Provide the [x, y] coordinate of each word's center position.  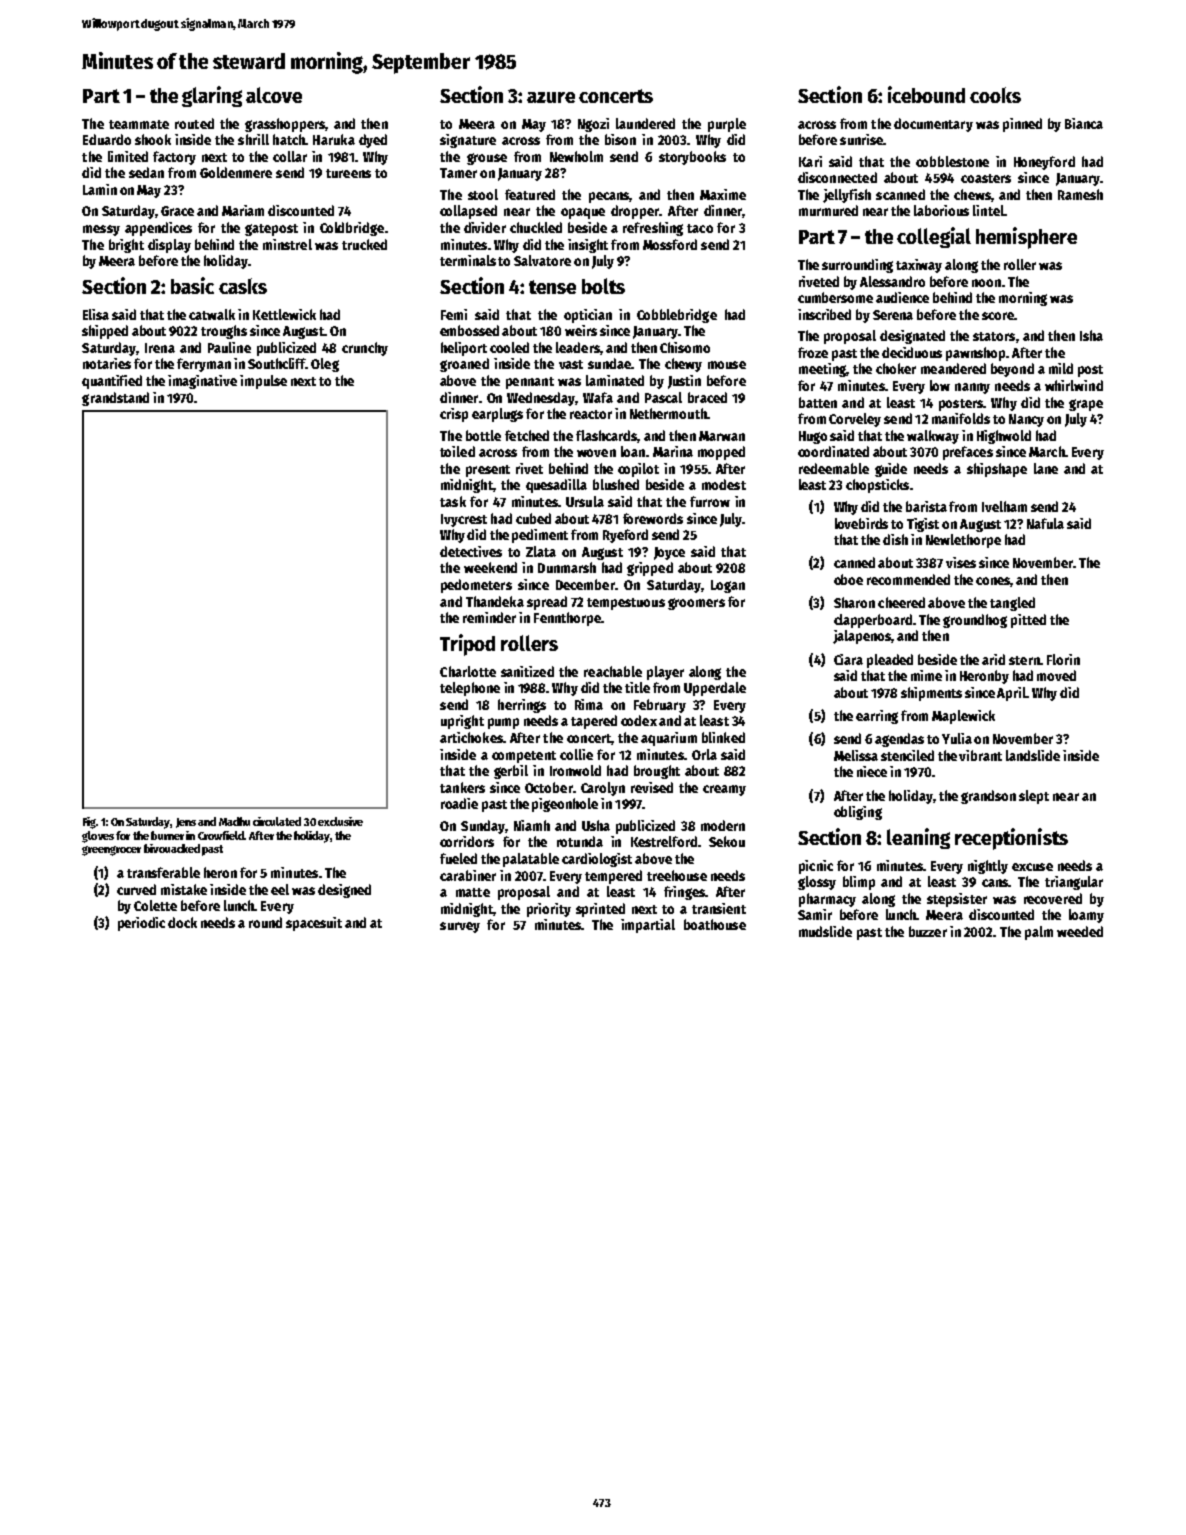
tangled [1012, 604]
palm [1039, 933]
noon [986, 283]
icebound [926, 94]
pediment [540, 536]
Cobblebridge [677, 316]
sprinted [600, 910]
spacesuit [314, 924]
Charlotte [468, 671]
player [665, 673]
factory [174, 158]
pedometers [476, 586]
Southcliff [277, 363]
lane [1046, 468]
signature [468, 141]
